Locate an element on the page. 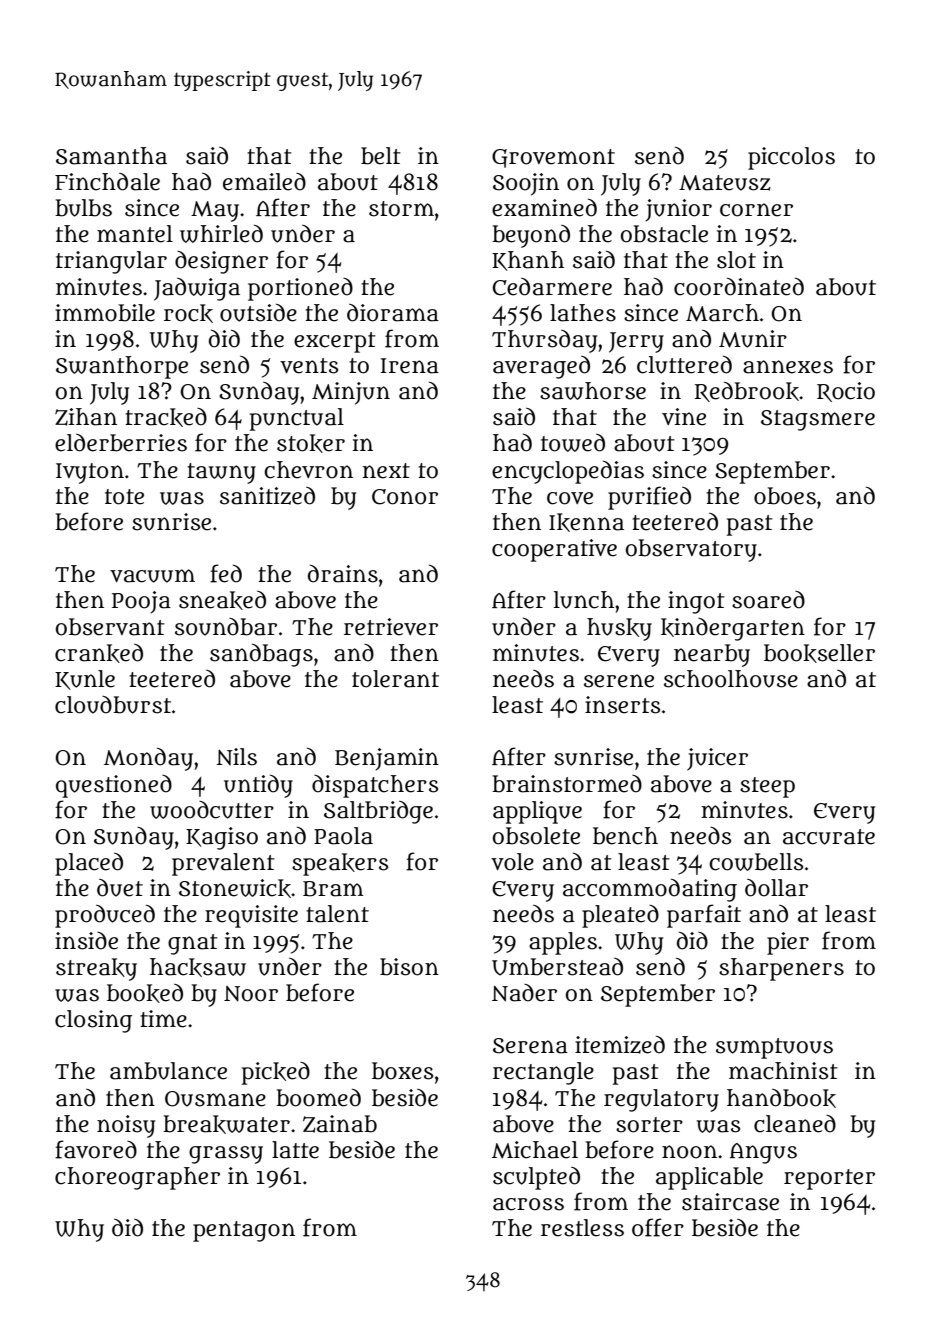 This document has width=931, height=1321. cranked is located at coordinates (99, 653).
